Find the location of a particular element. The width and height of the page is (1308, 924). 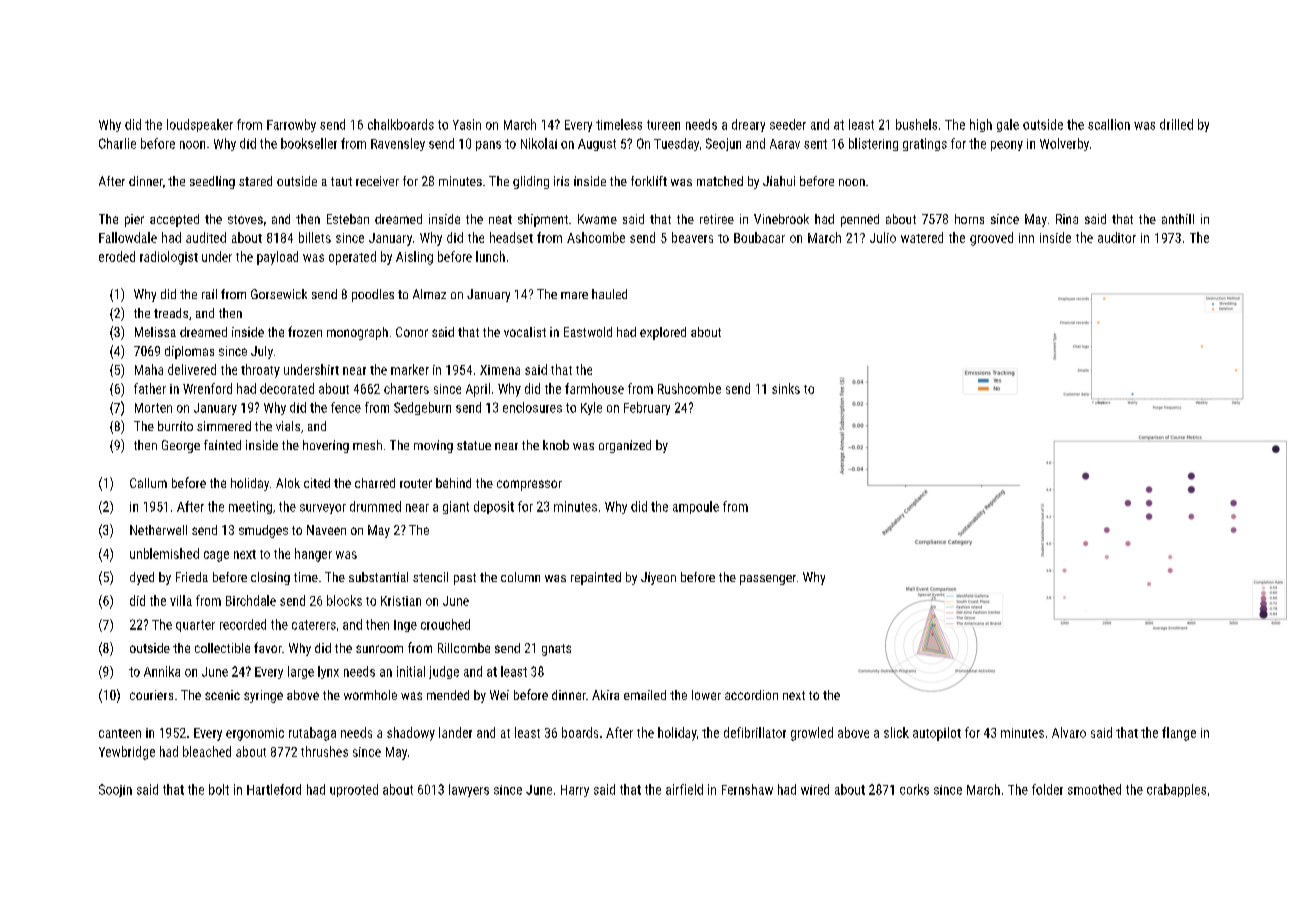

lawyers is located at coordinates (469, 790).
